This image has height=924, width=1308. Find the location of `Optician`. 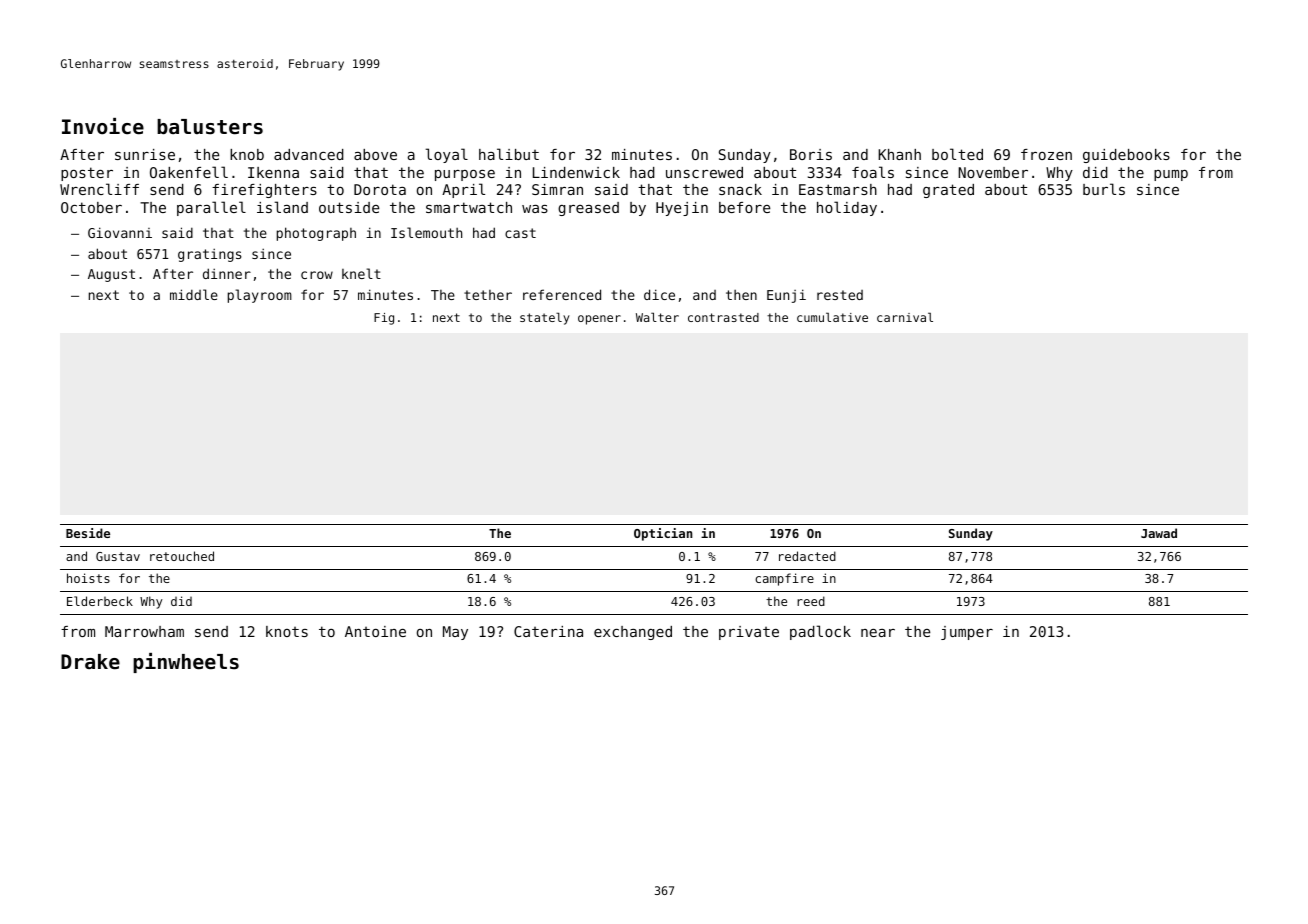

Optician is located at coordinates (663, 534).
